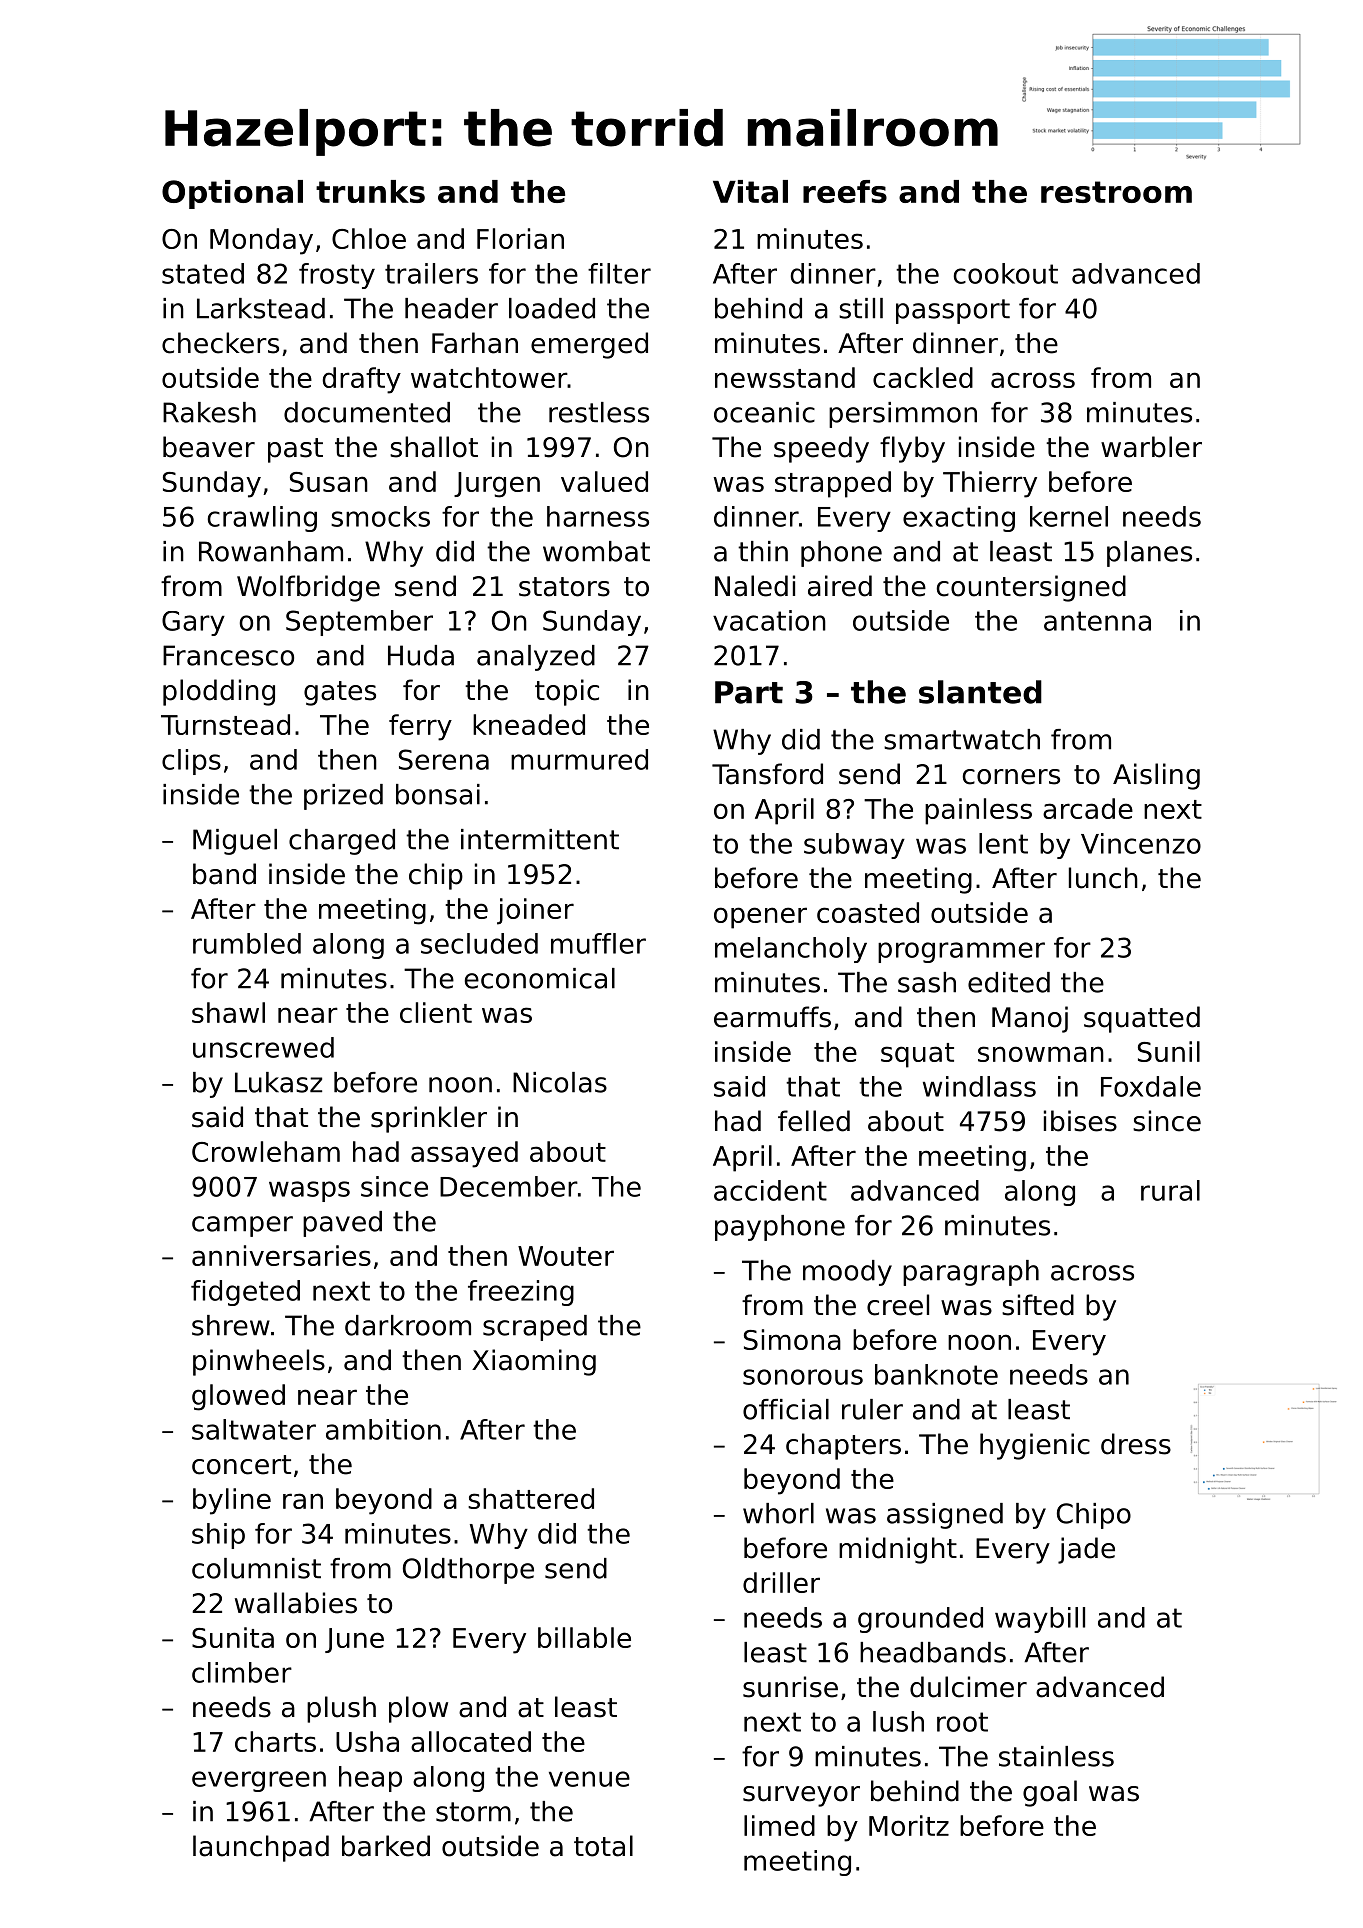 The width and height of the document is (1363, 1928). What do you see at coordinates (1050, 1793) in the document?
I see `goal` at bounding box center [1050, 1793].
